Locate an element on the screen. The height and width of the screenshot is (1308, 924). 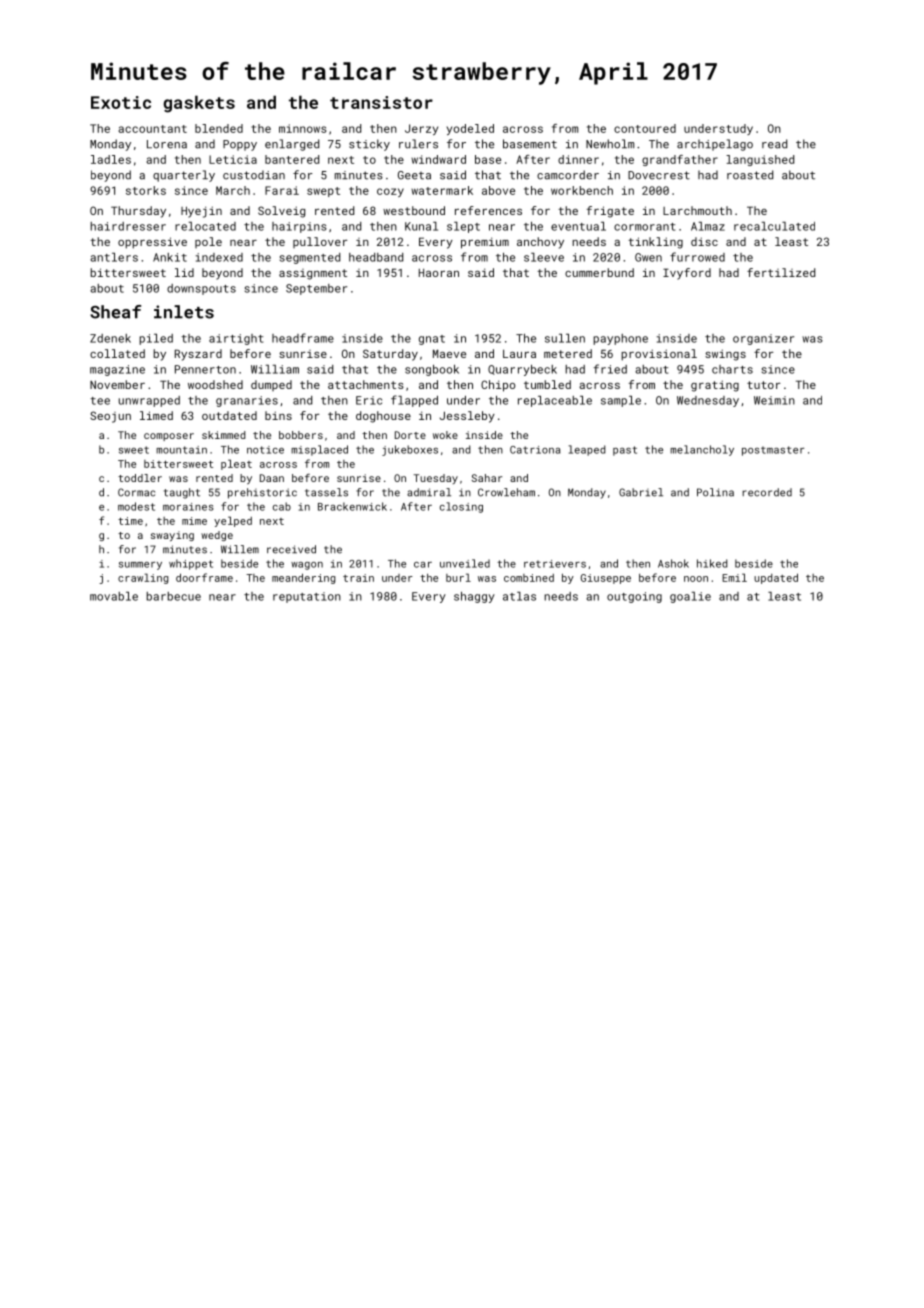
magazine is located at coordinates (117, 370).
